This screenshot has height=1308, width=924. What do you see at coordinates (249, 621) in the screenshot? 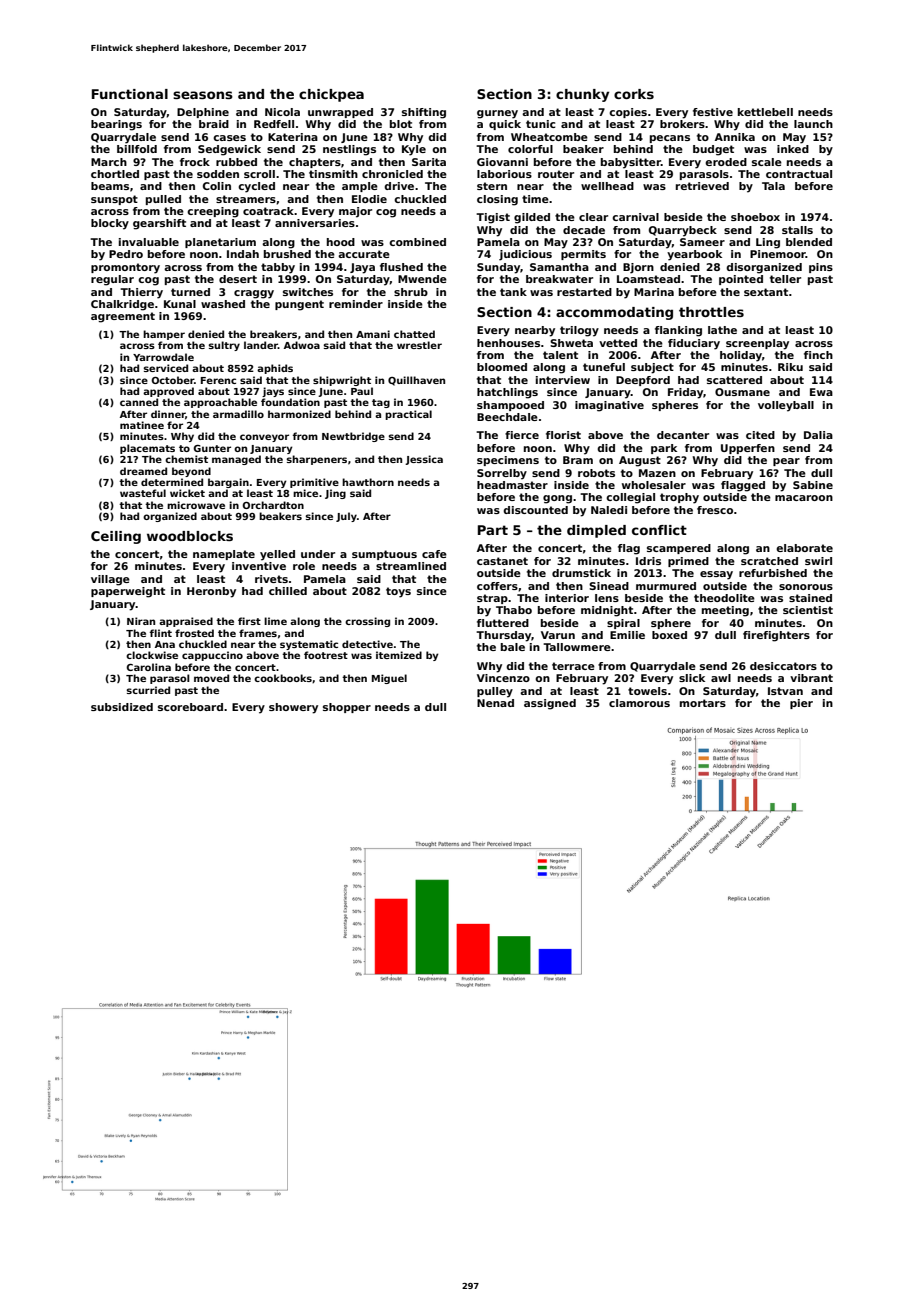
I see `first` at bounding box center [249, 621].
